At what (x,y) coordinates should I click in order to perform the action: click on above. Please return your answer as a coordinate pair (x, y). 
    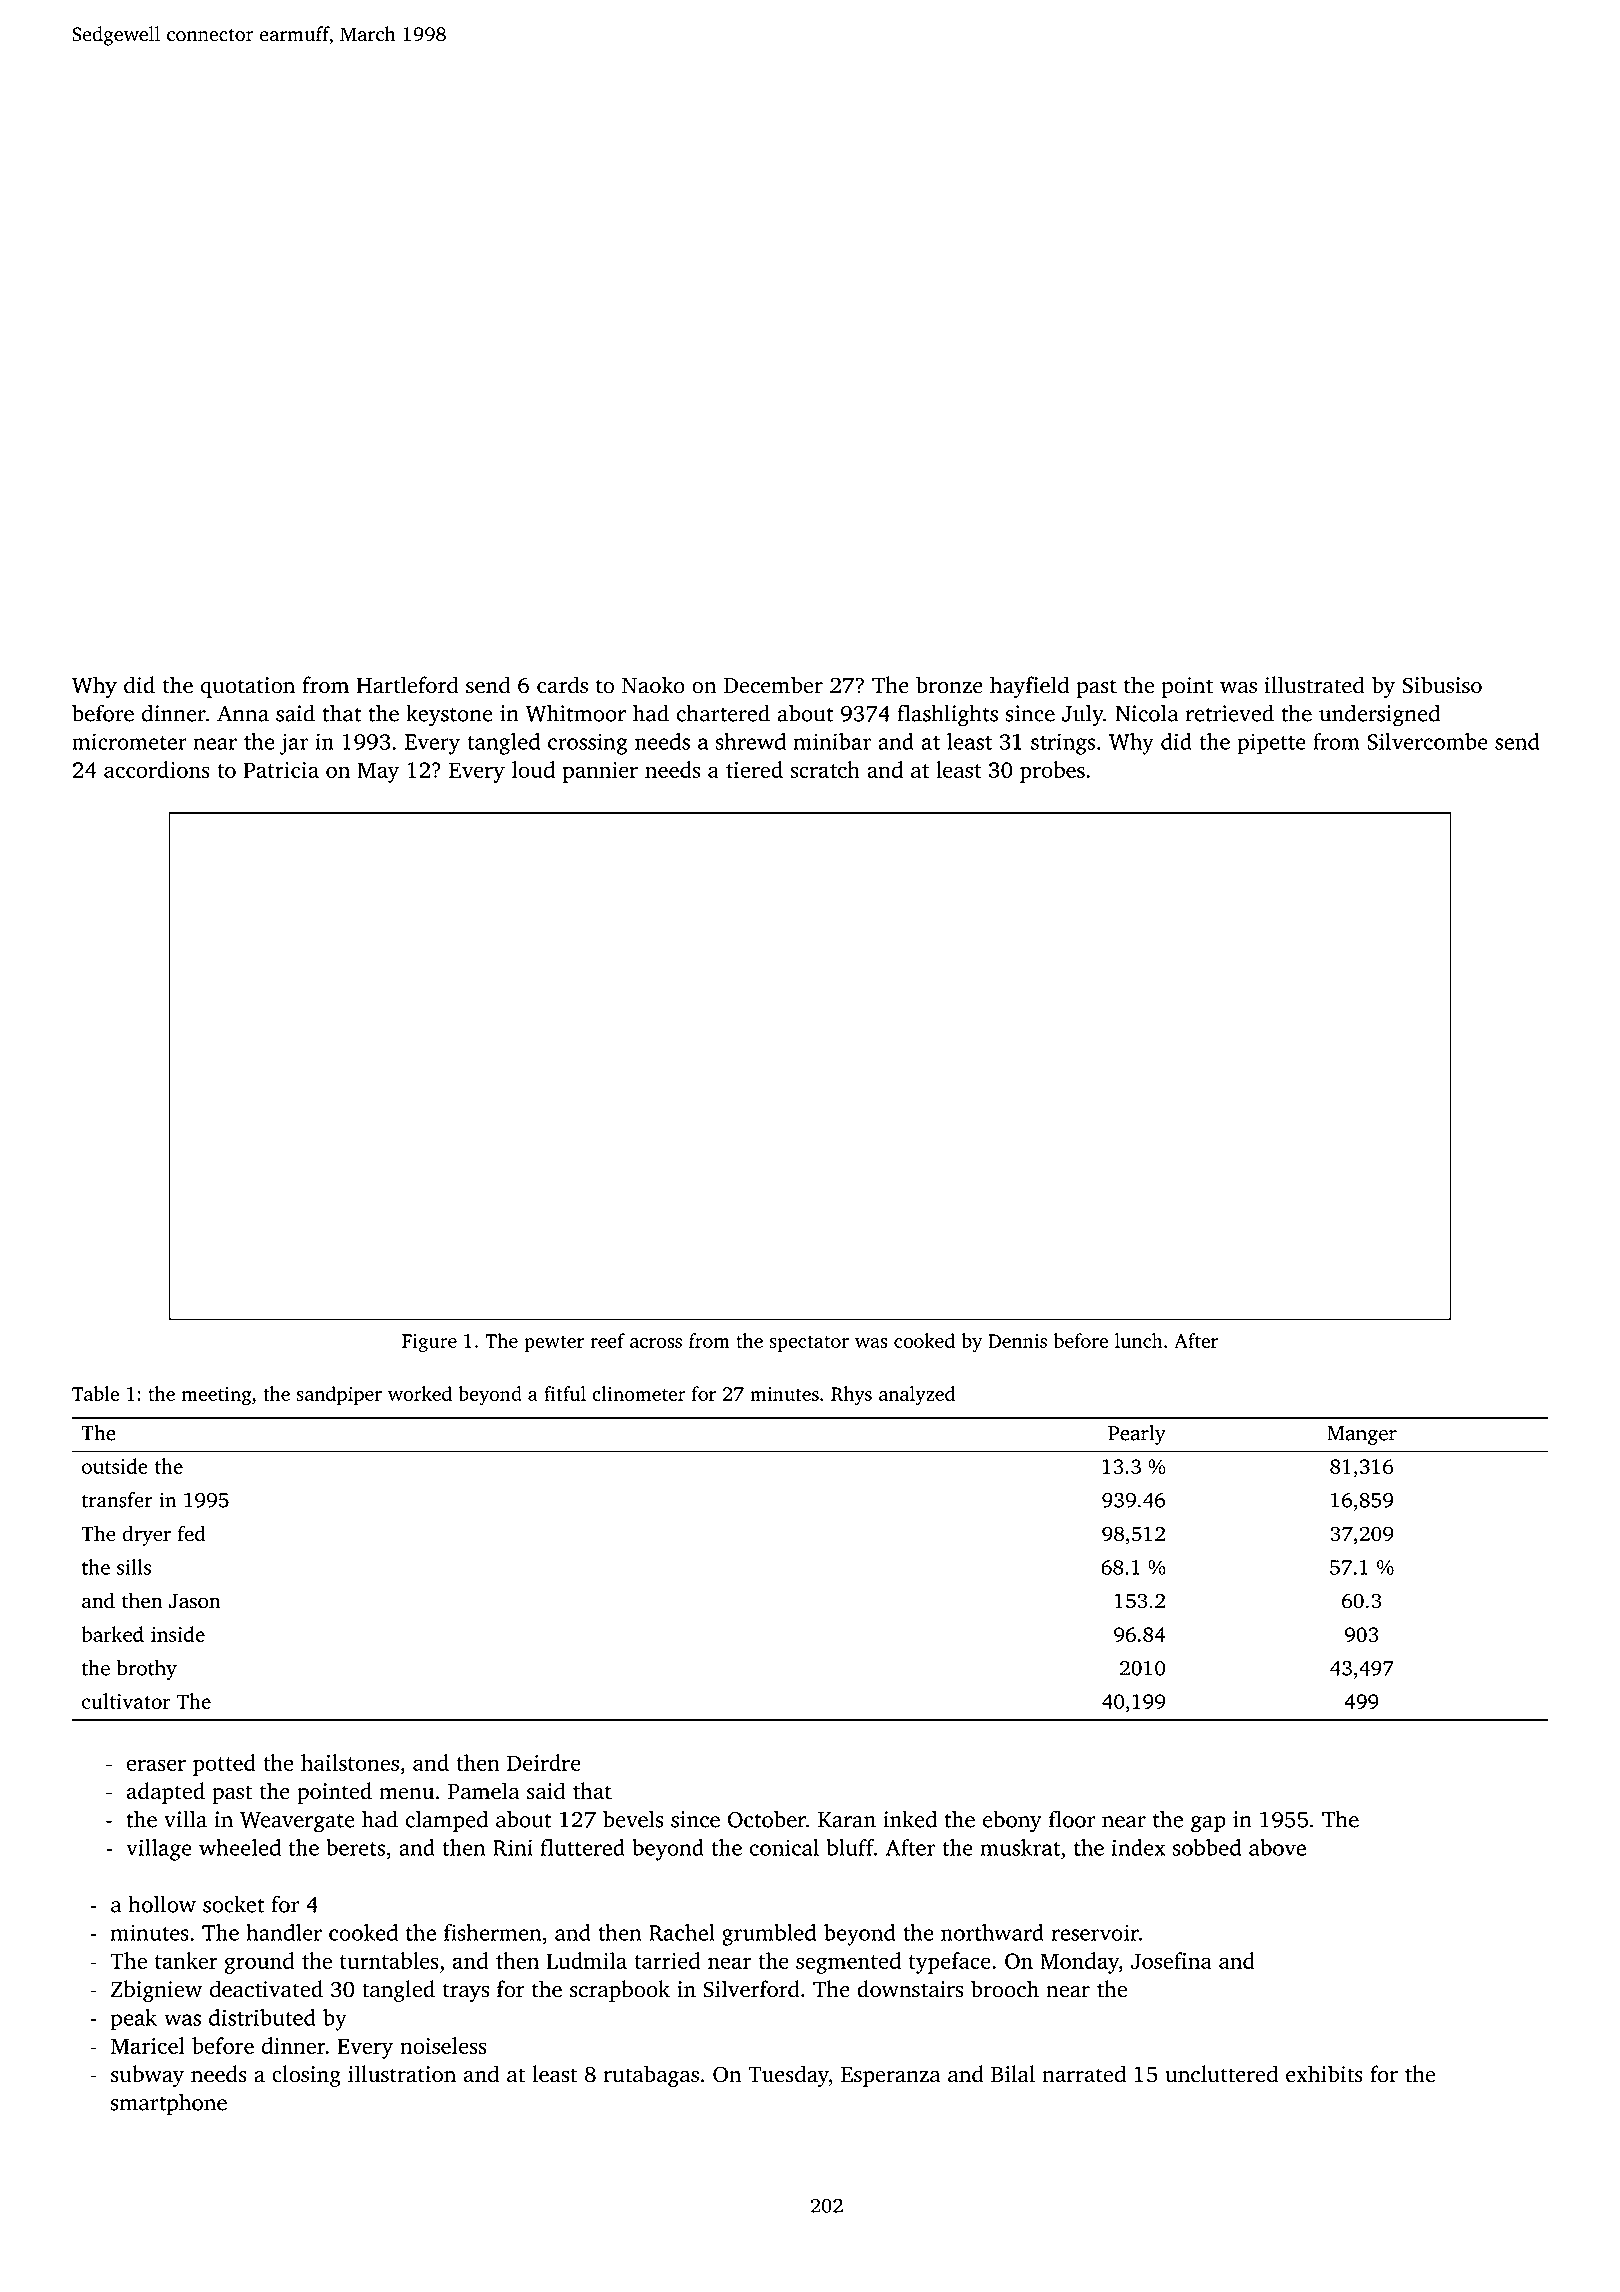
    Looking at the image, I should click on (1277, 1847).
